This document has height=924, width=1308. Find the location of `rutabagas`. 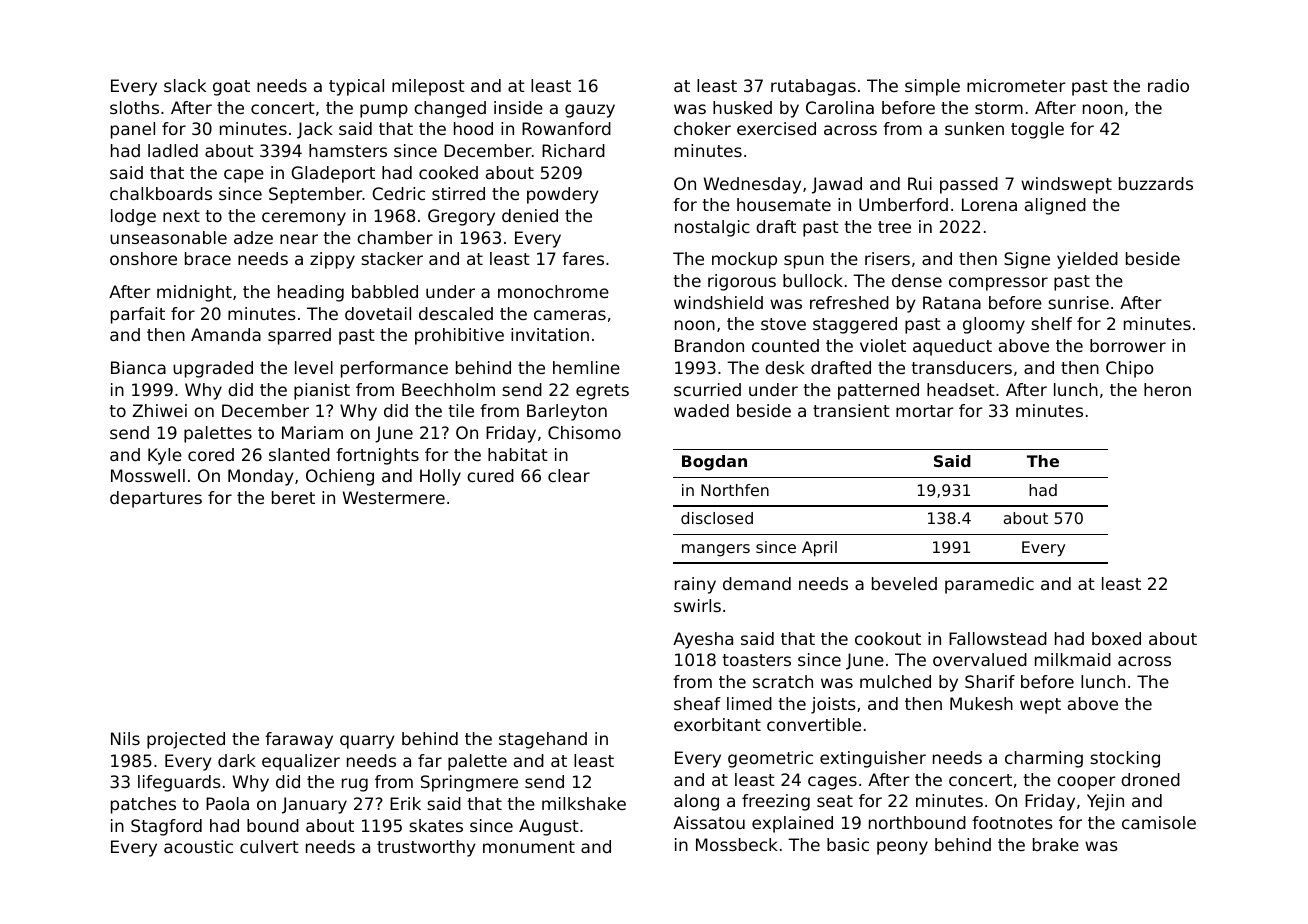

rutabagas is located at coordinates (813, 87).
